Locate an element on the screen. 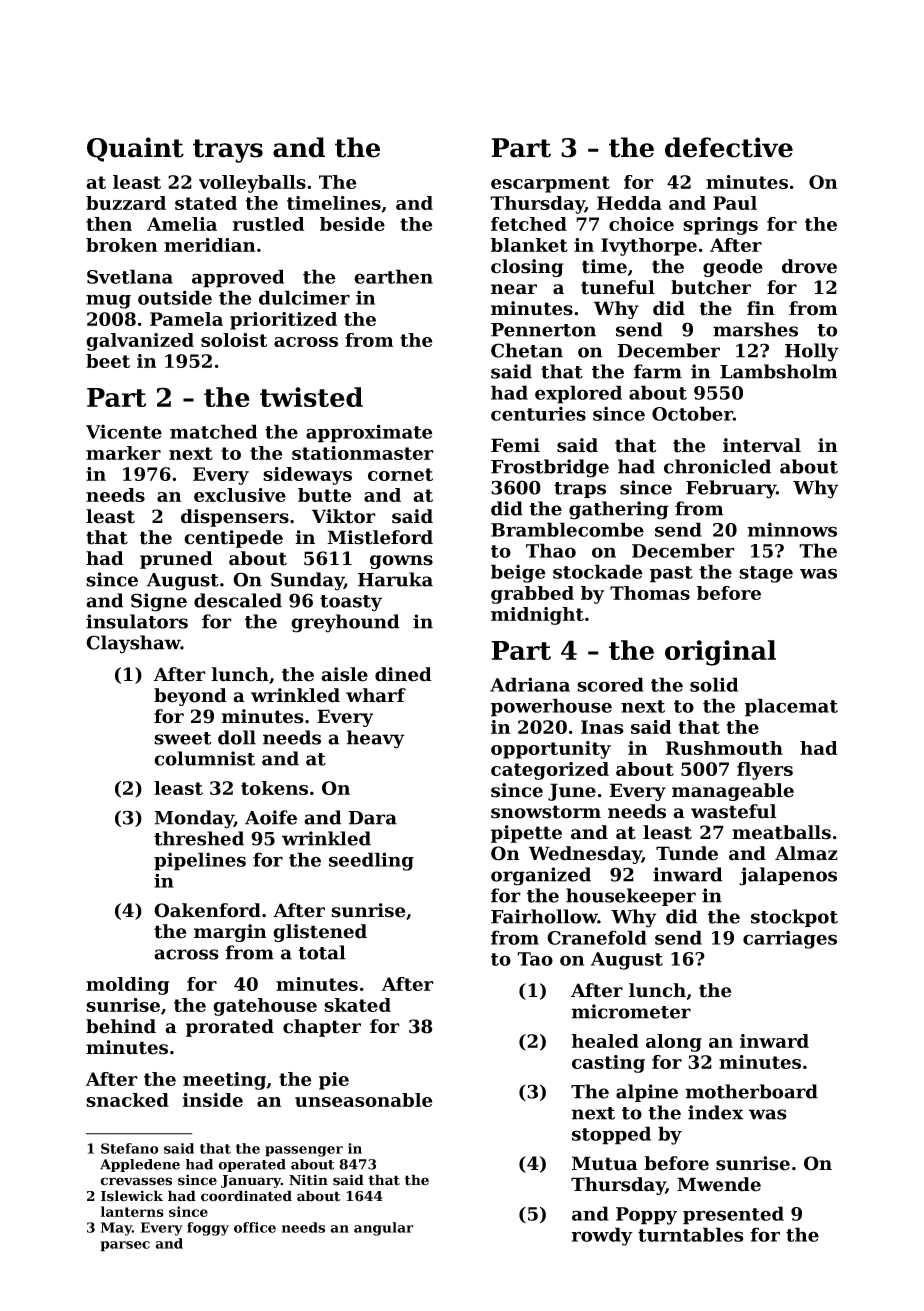 The height and width of the screenshot is (1311, 924). angular is located at coordinates (384, 1229).
